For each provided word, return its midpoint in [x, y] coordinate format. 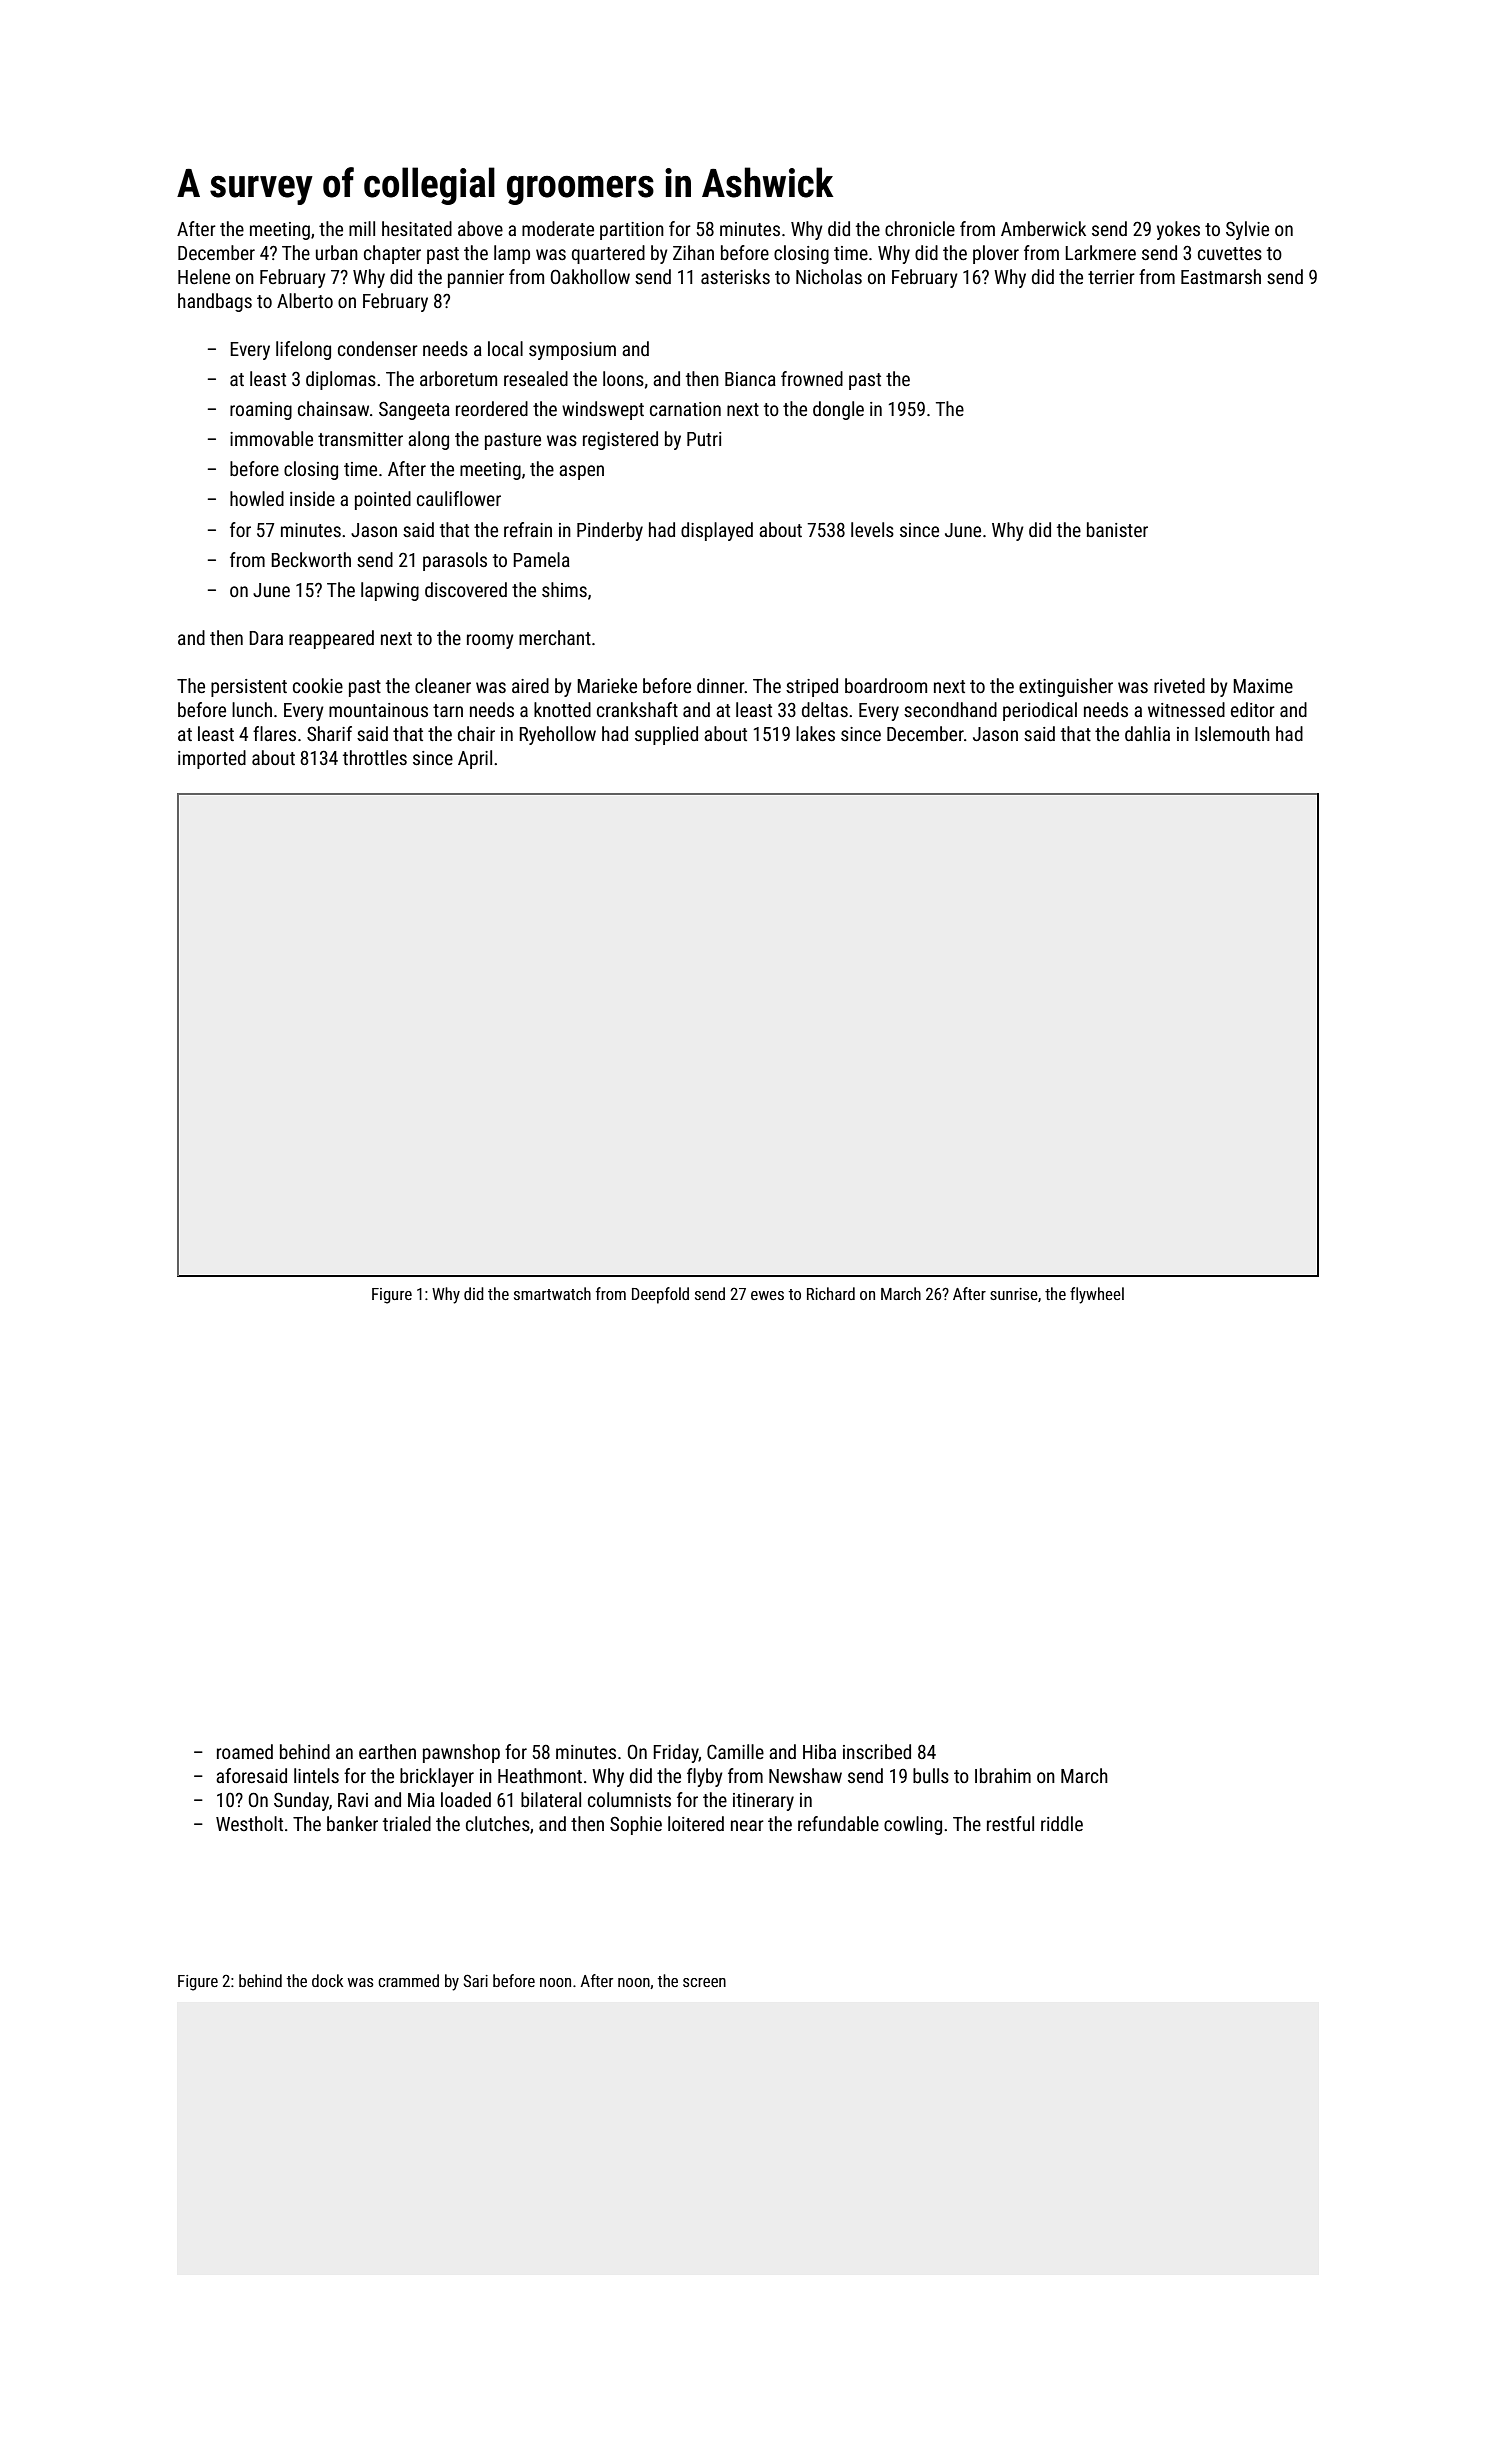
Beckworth [311, 559]
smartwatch [552, 1293]
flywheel [1097, 1295]
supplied [666, 735]
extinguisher [1066, 687]
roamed [245, 1751]
